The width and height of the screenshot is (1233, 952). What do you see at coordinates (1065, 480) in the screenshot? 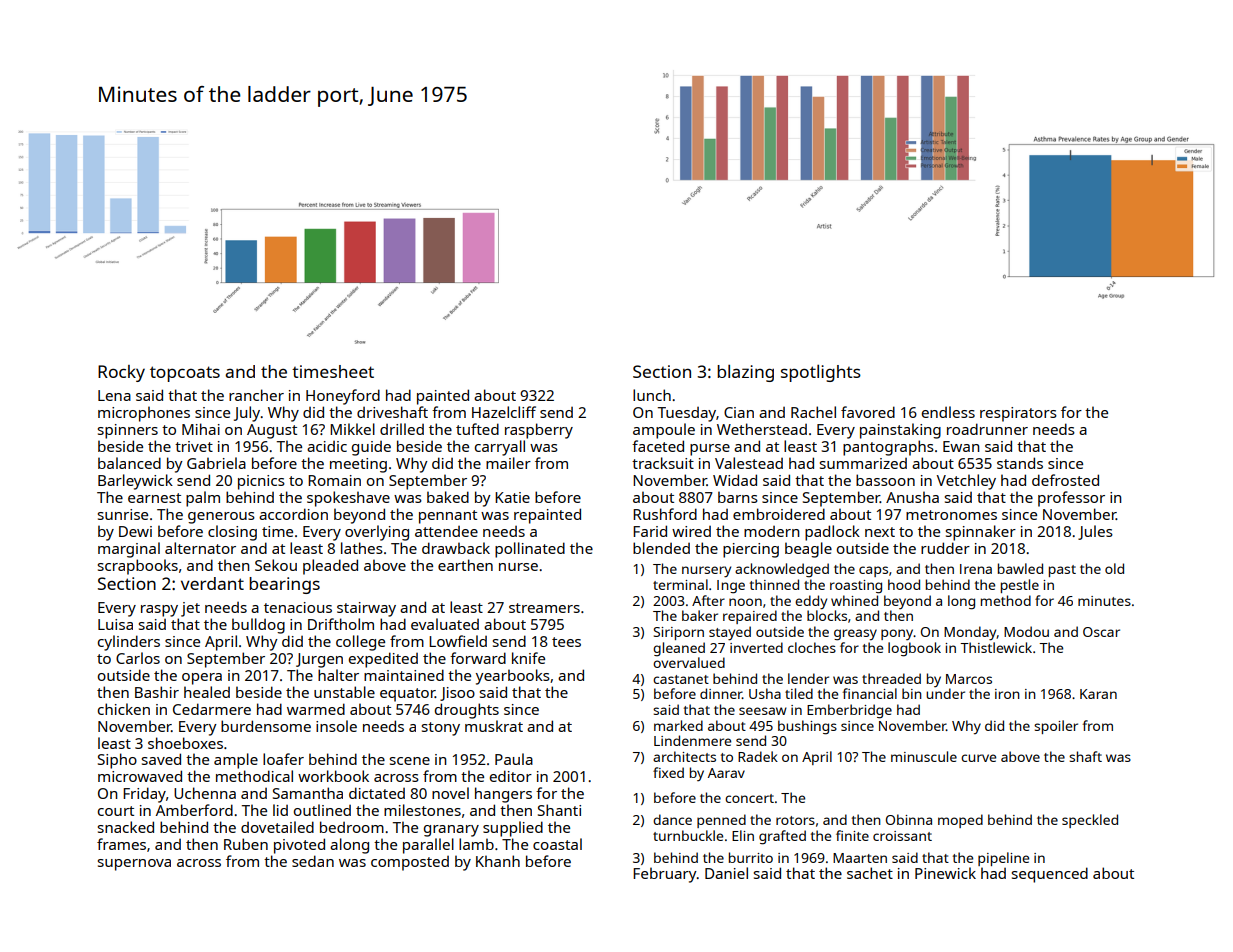
I see `defrosted` at bounding box center [1065, 480].
